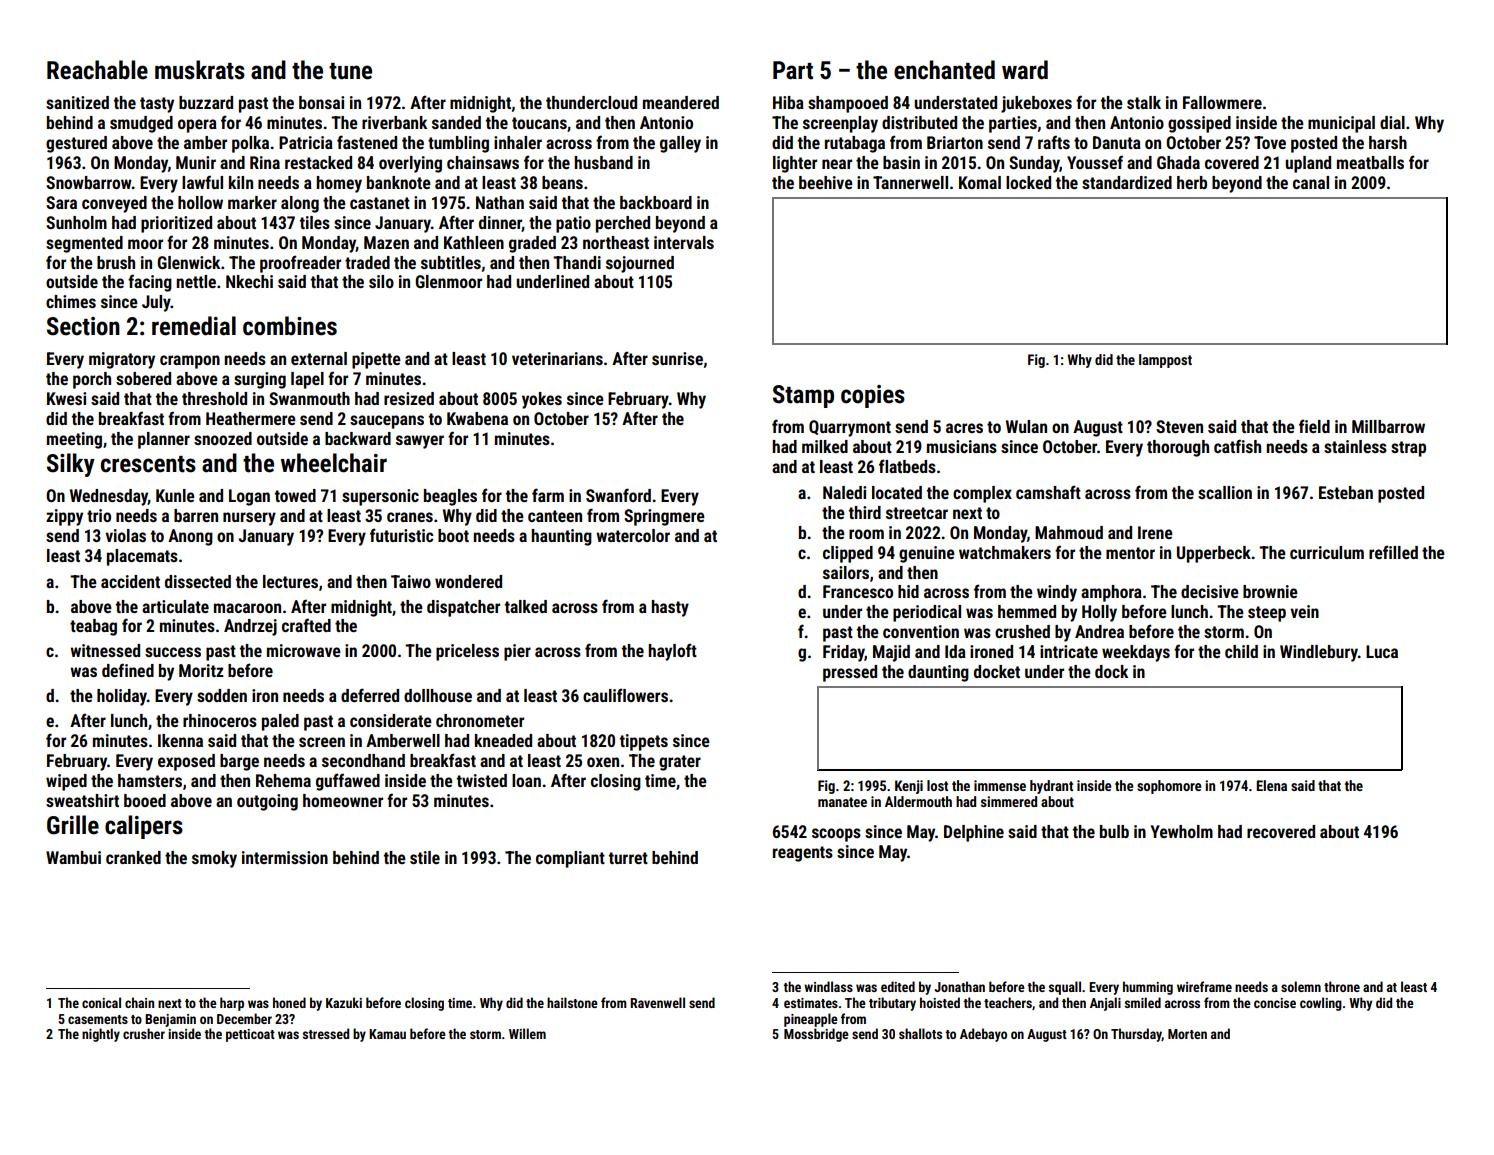 Image resolution: width=1494 pixels, height=1155 pixels. Describe the element at coordinates (681, 102) in the page. I see `meandered` at that location.
